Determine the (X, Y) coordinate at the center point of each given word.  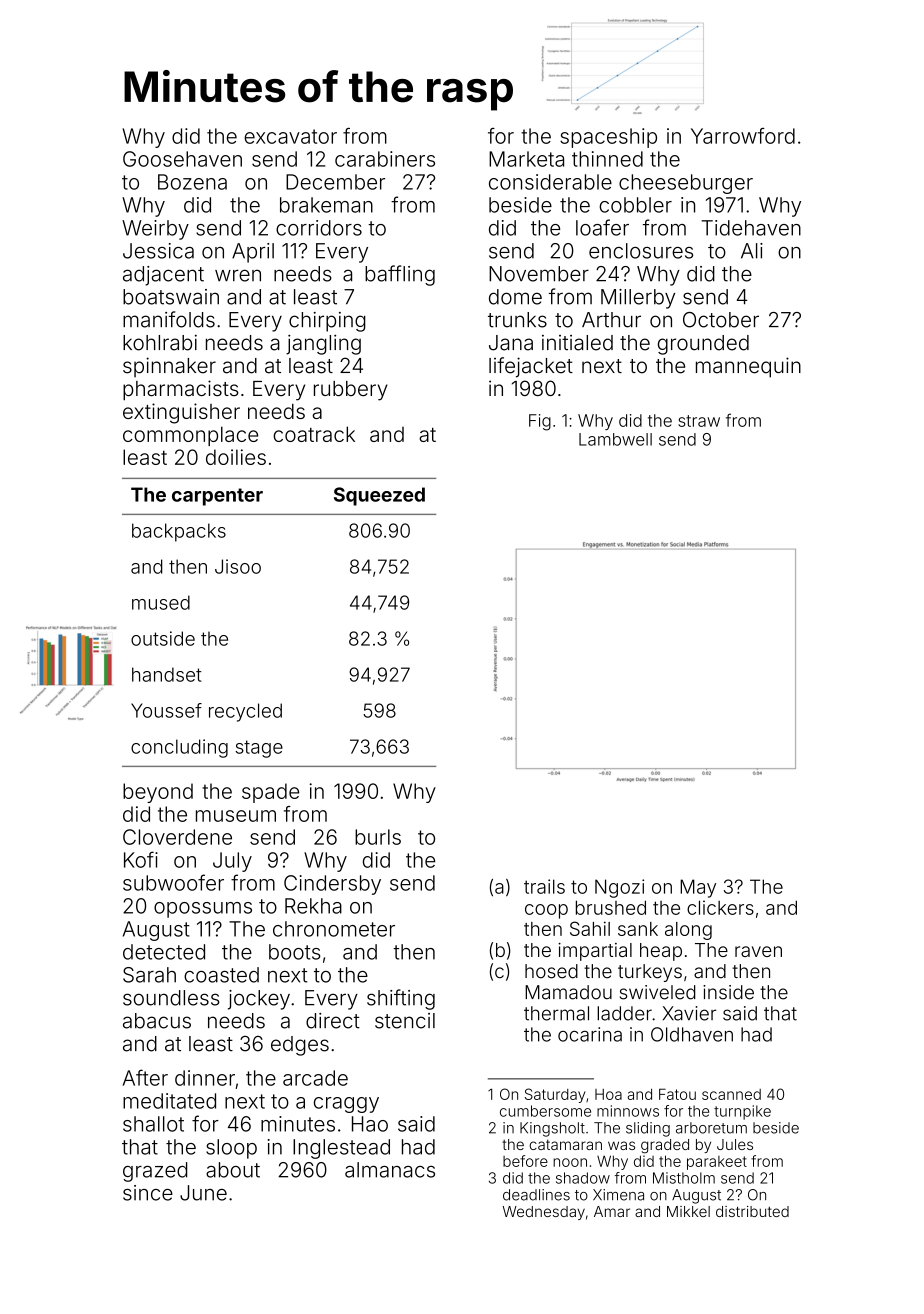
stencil (405, 1021)
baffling (400, 275)
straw (699, 421)
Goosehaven (182, 159)
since (148, 1193)
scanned (731, 1094)
